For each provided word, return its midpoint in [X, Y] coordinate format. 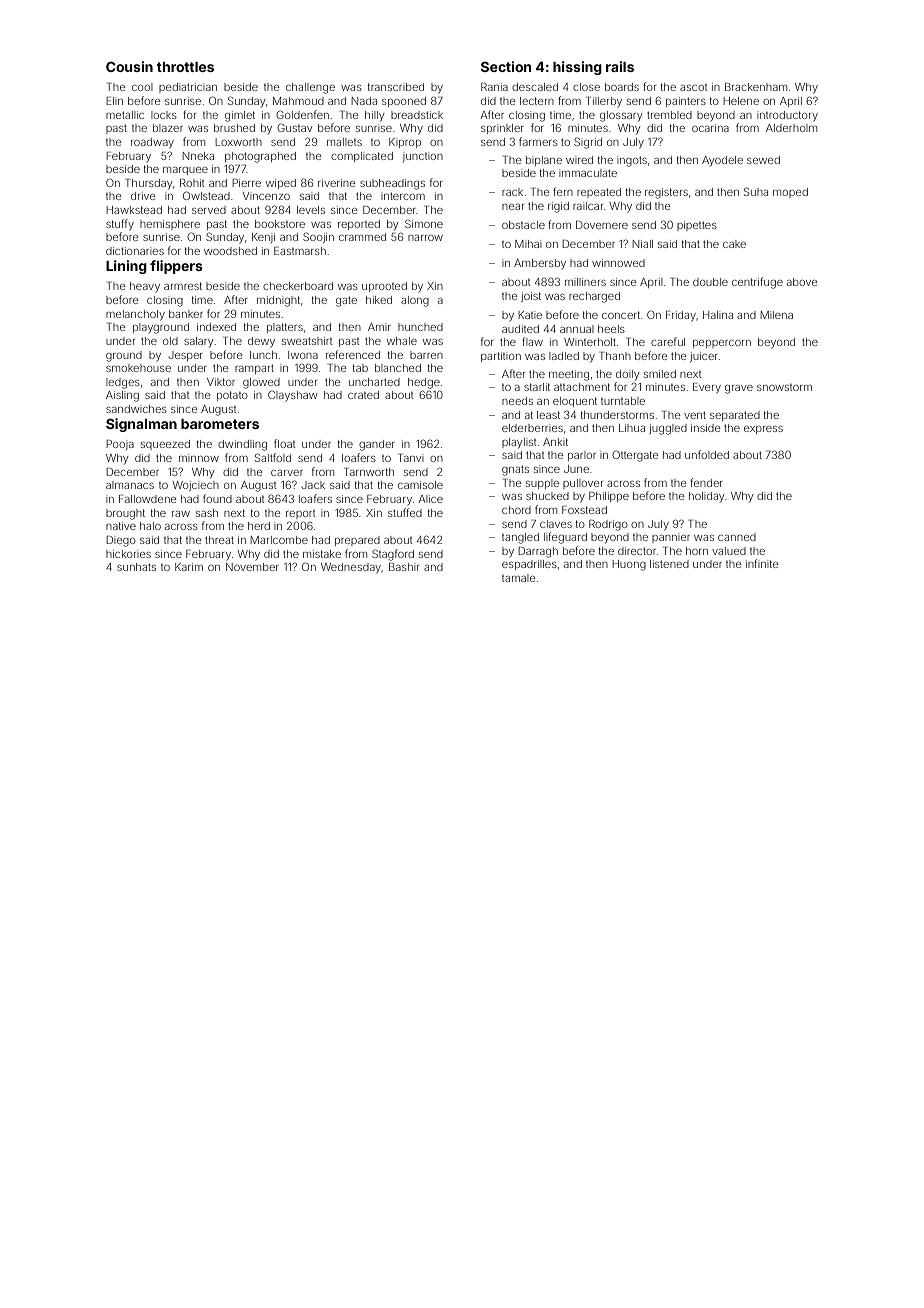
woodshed [230, 251]
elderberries [532, 428]
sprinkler [502, 129]
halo [150, 526]
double [710, 282]
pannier [671, 539]
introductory [787, 116]
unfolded [707, 454]
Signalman [141, 425]
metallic [125, 115]
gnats [515, 470]
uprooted [384, 287]
